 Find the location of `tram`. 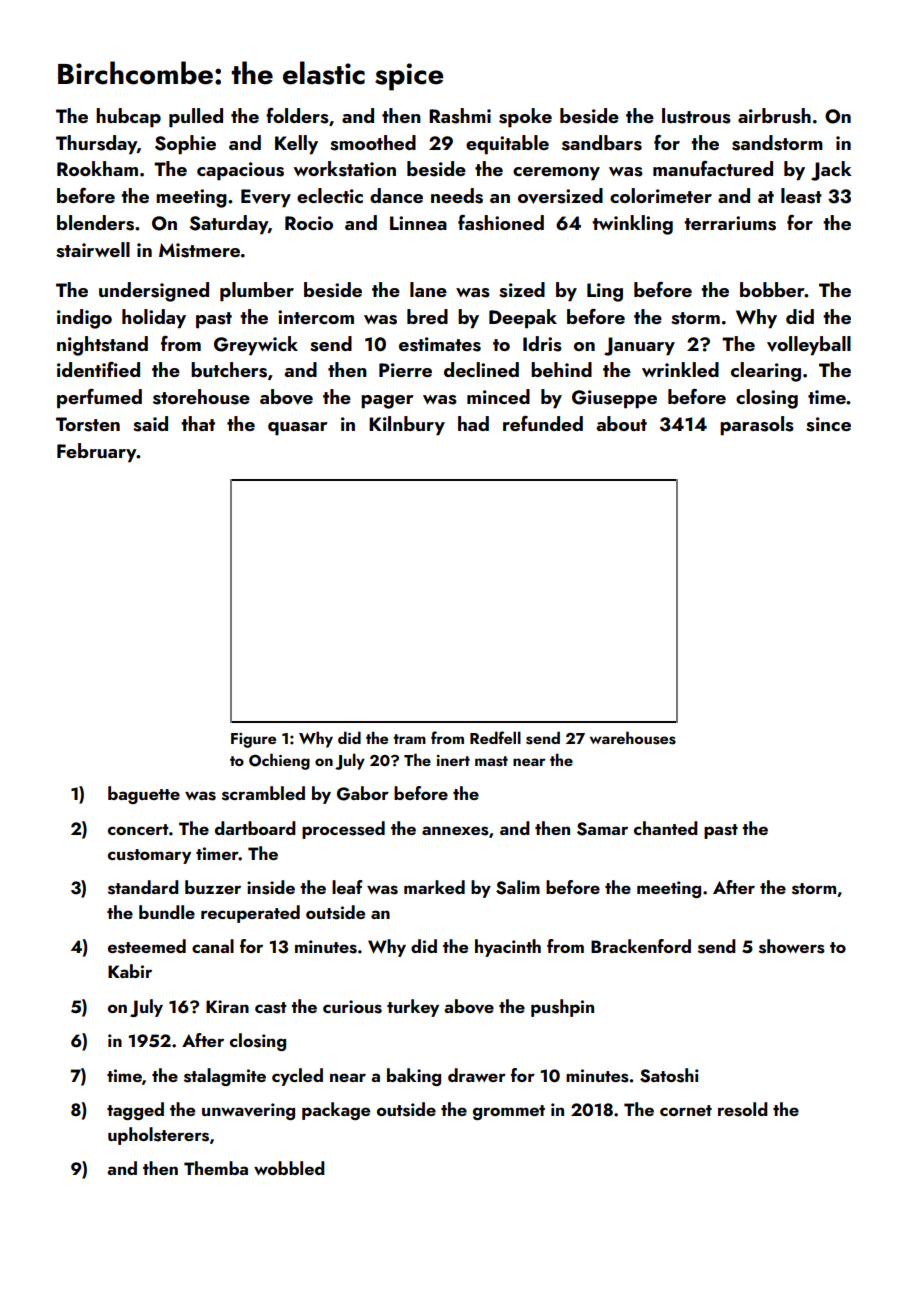

tram is located at coordinates (409, 739).
